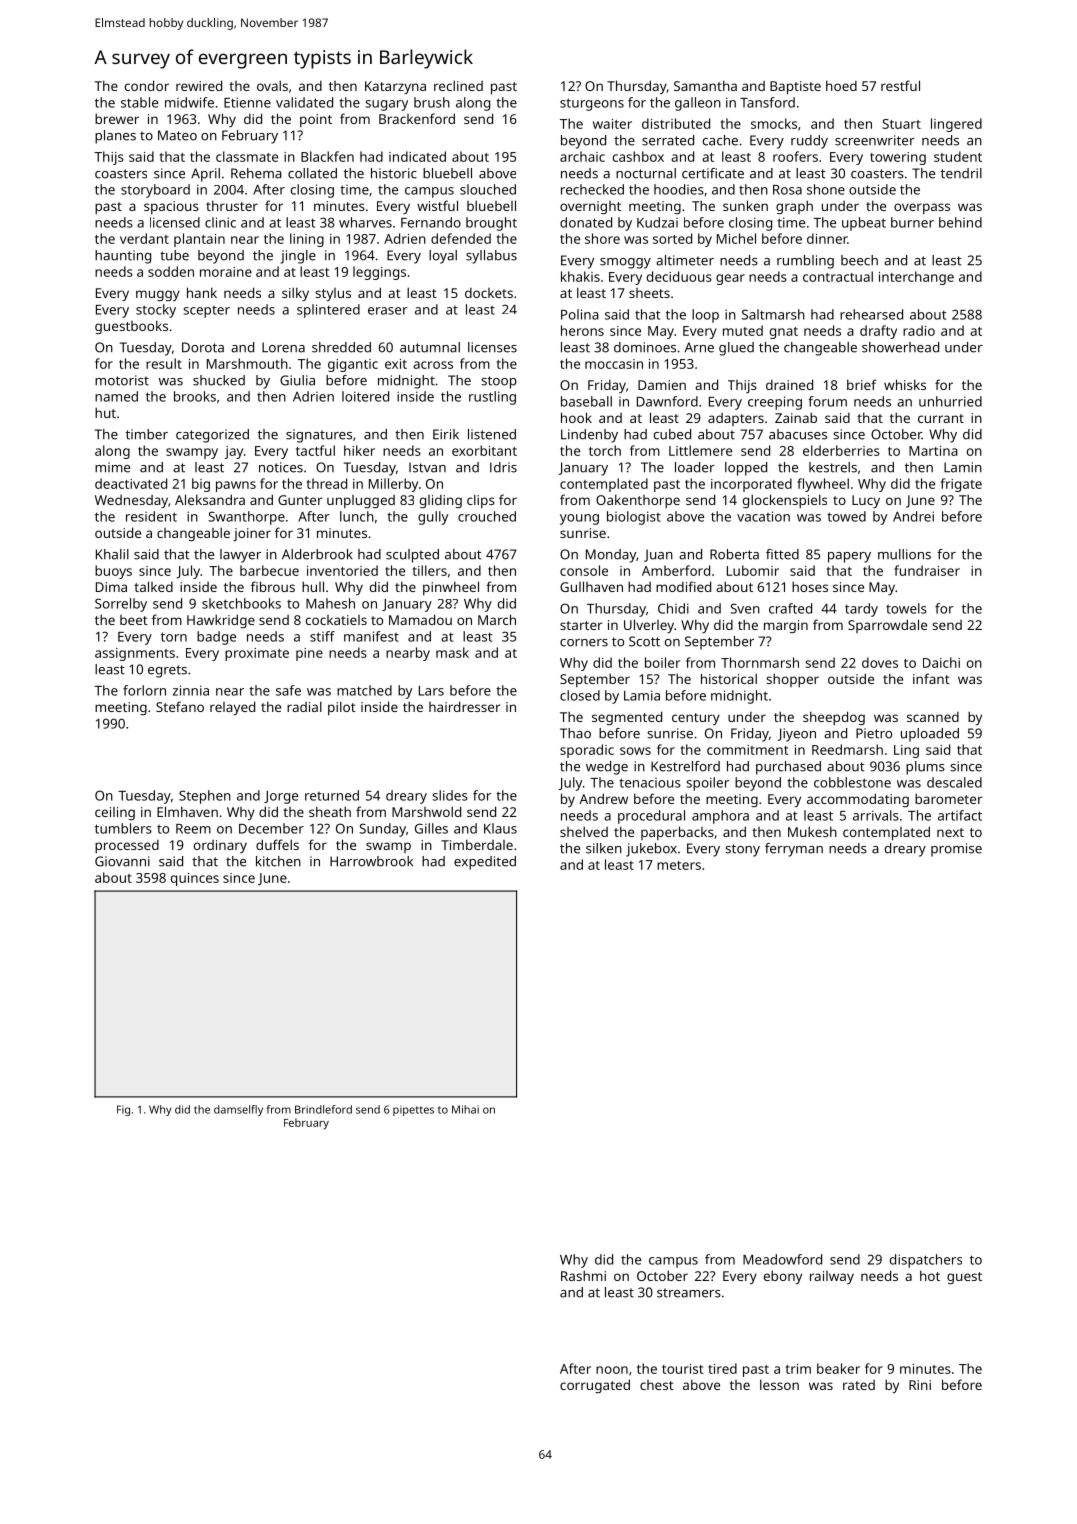  Describe the element at coordinates (658, 555) in the page. I see `Juan` at that location.
